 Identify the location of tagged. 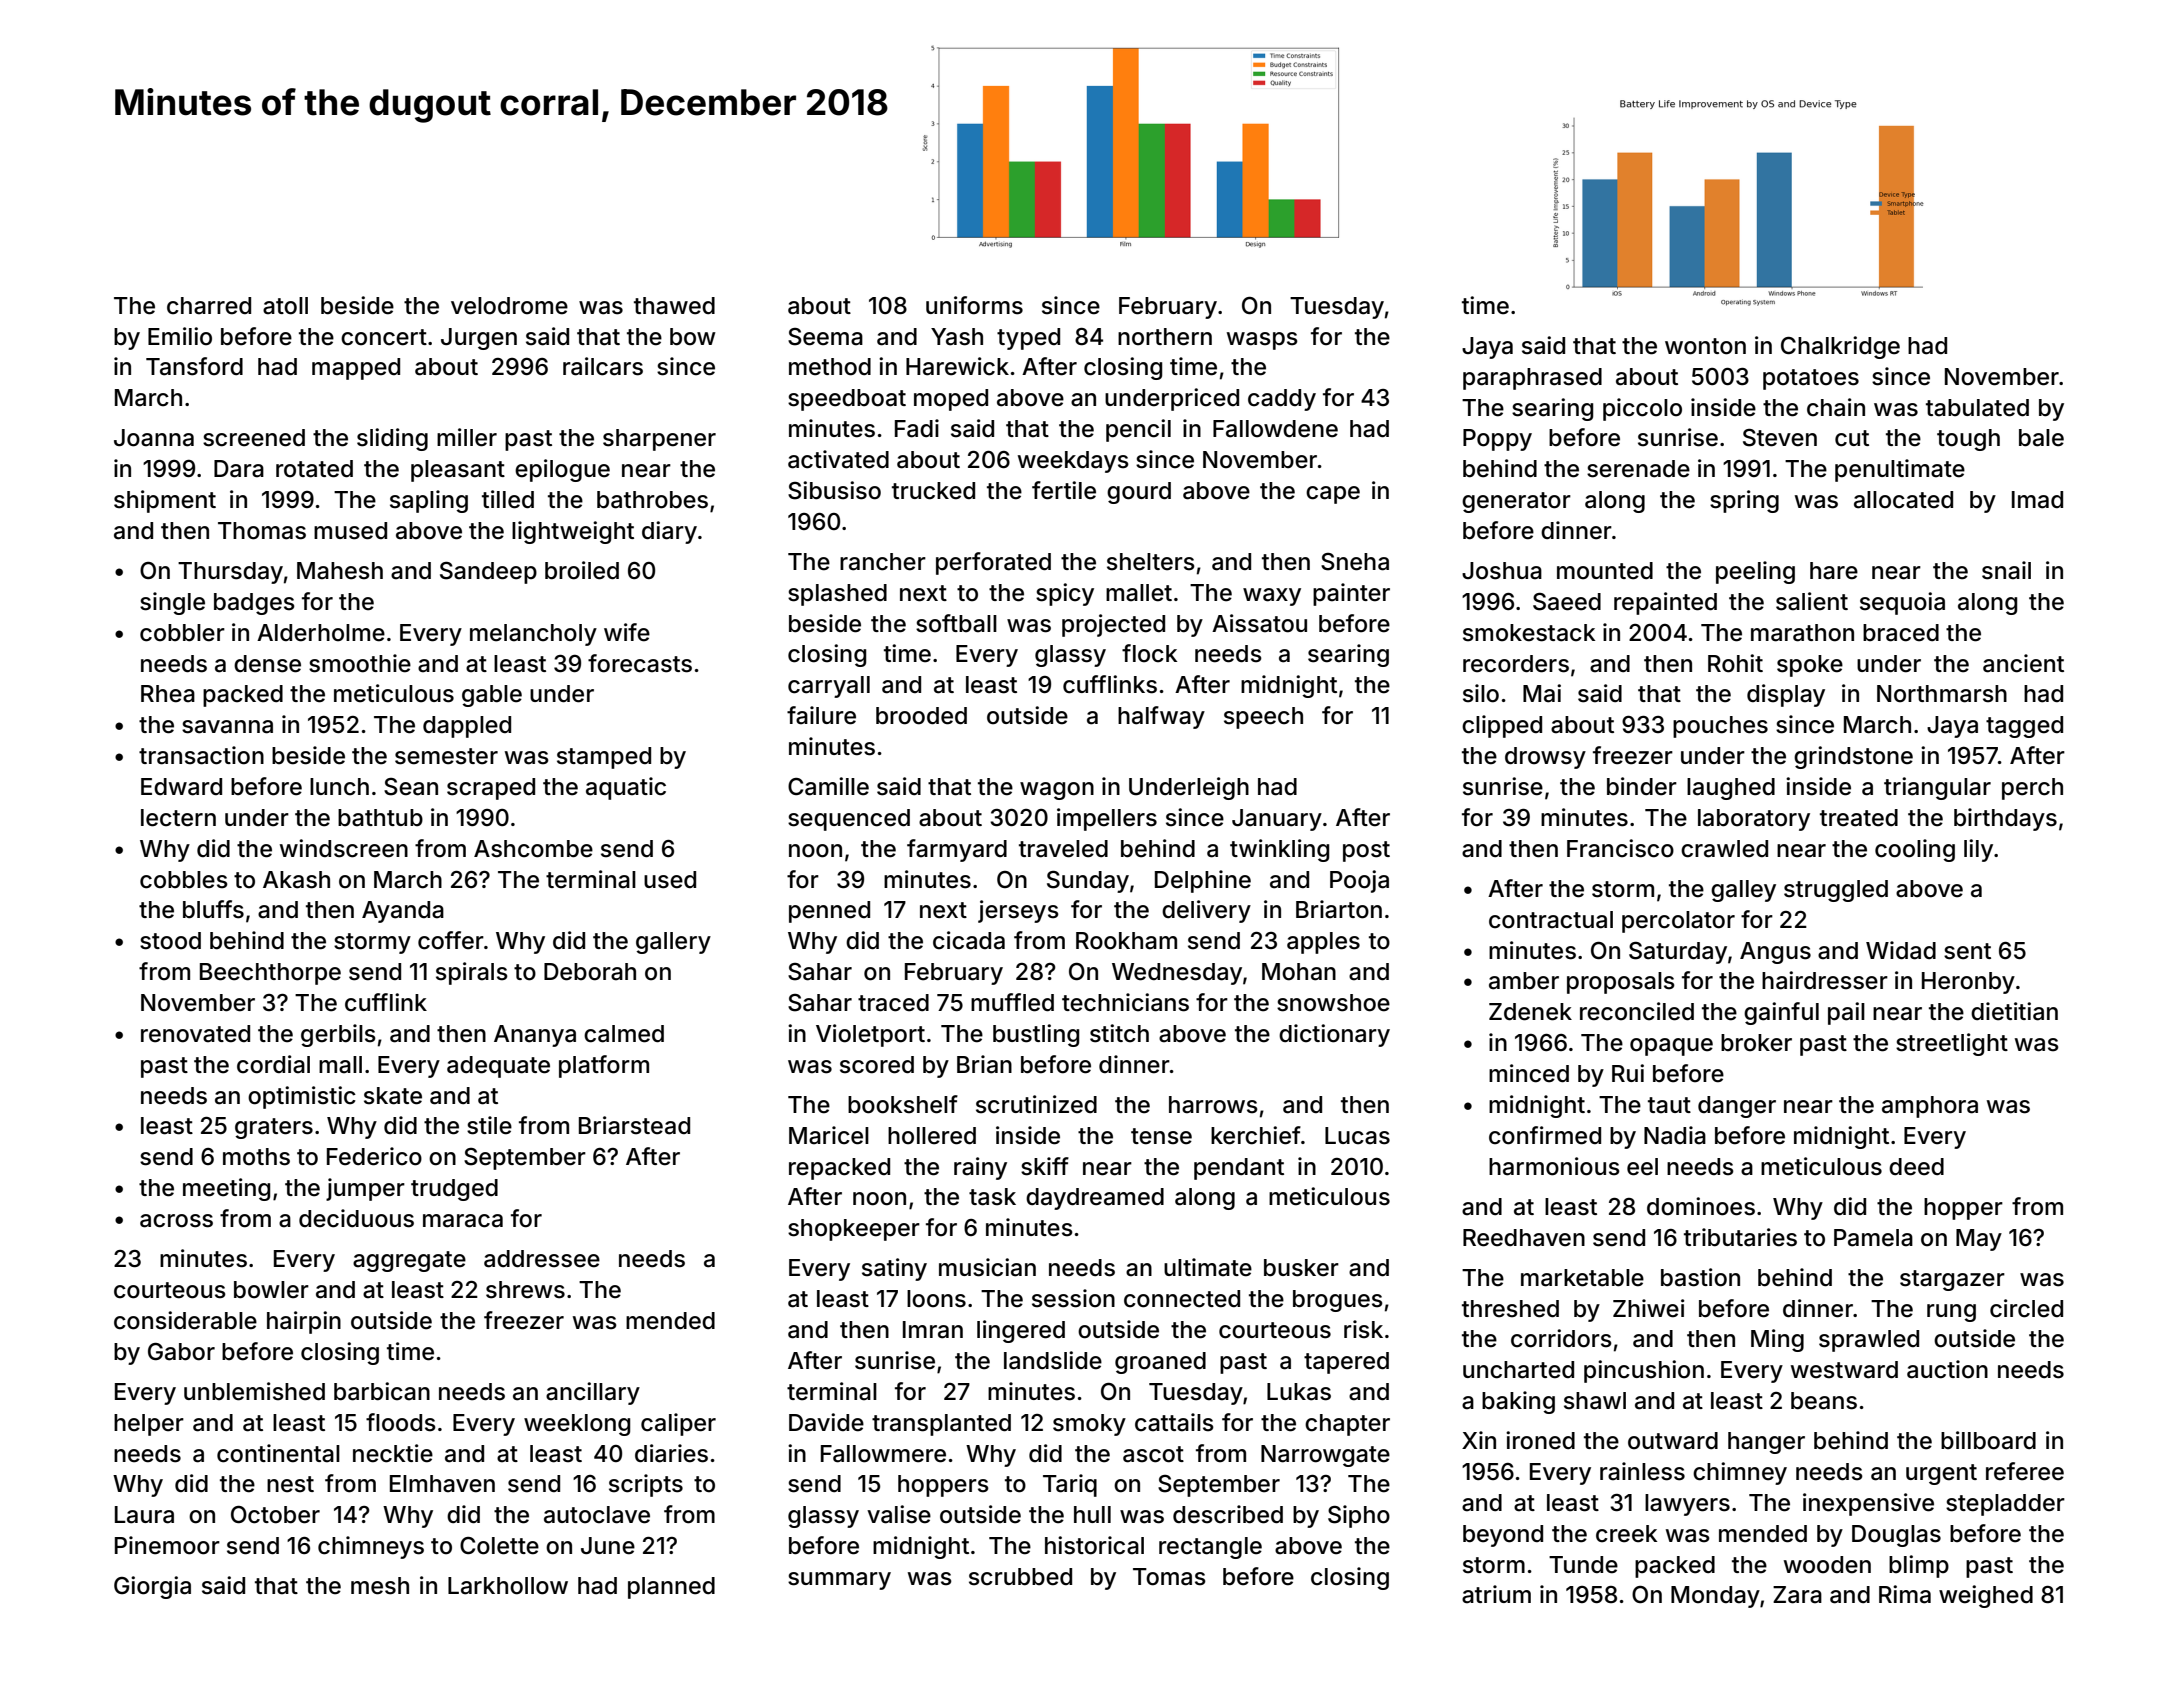
(2024, 727).
